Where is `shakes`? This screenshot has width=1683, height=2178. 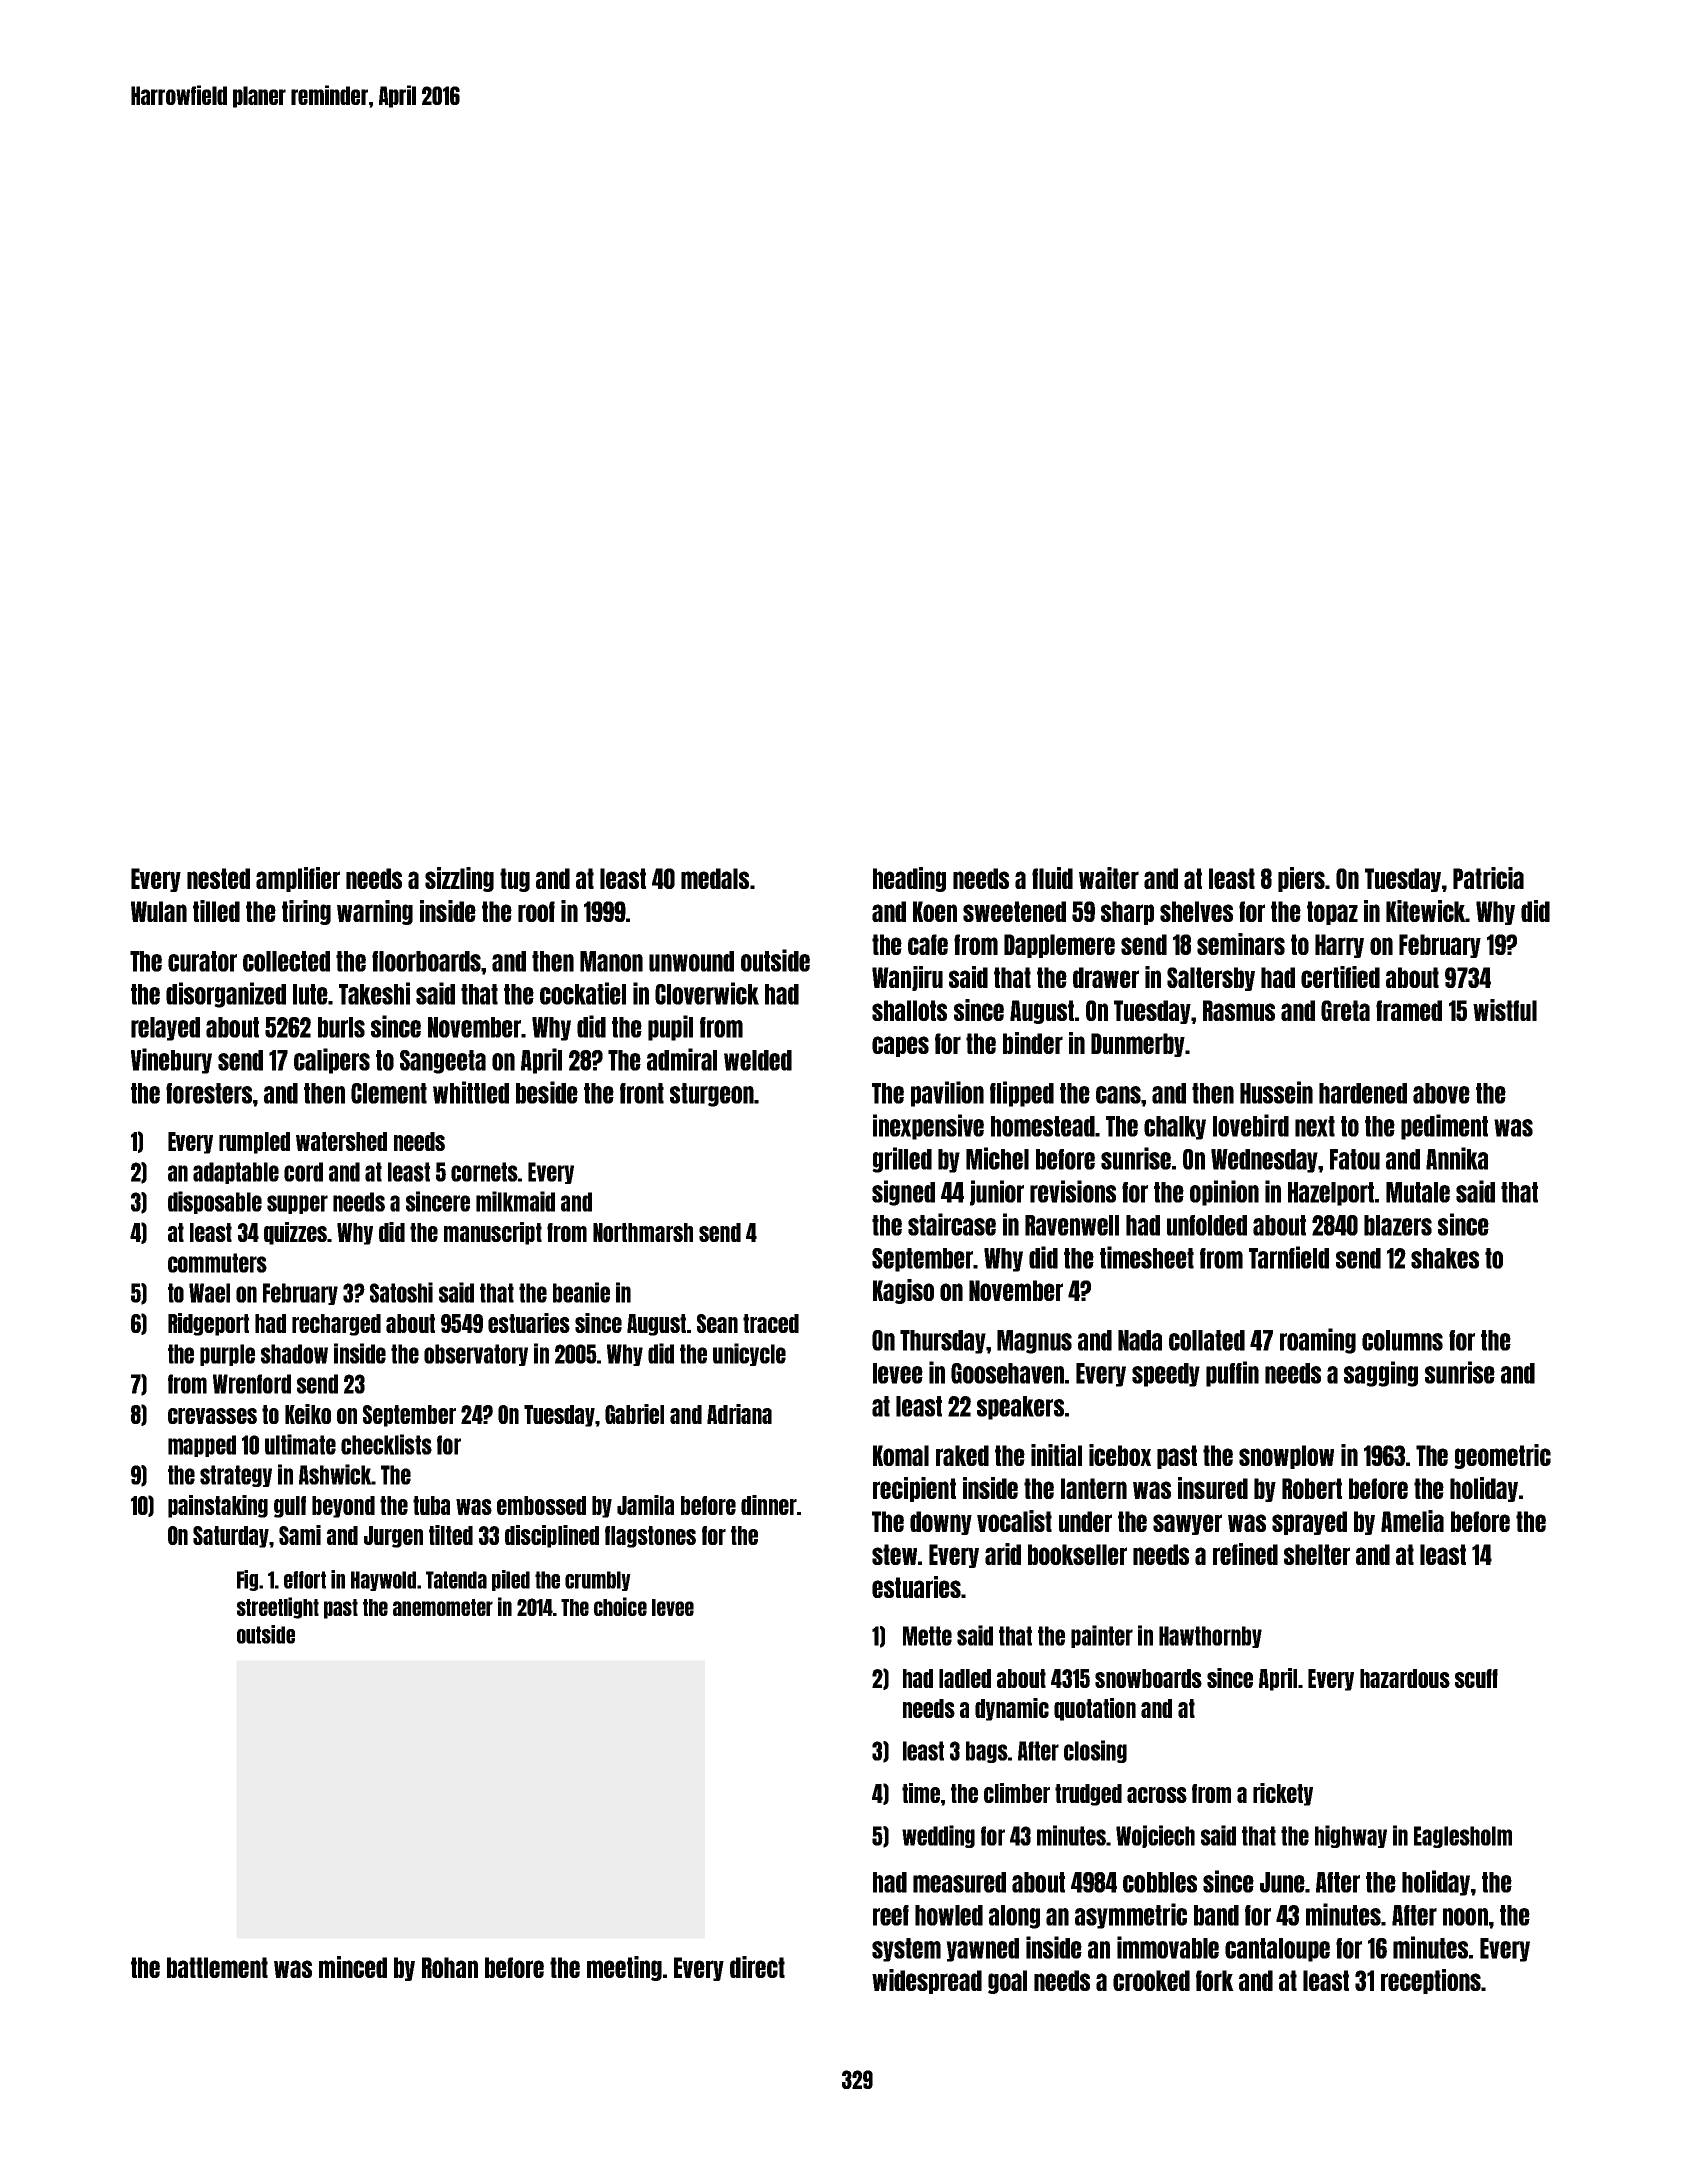 shakes is located at coordinates (1445, 1258).
